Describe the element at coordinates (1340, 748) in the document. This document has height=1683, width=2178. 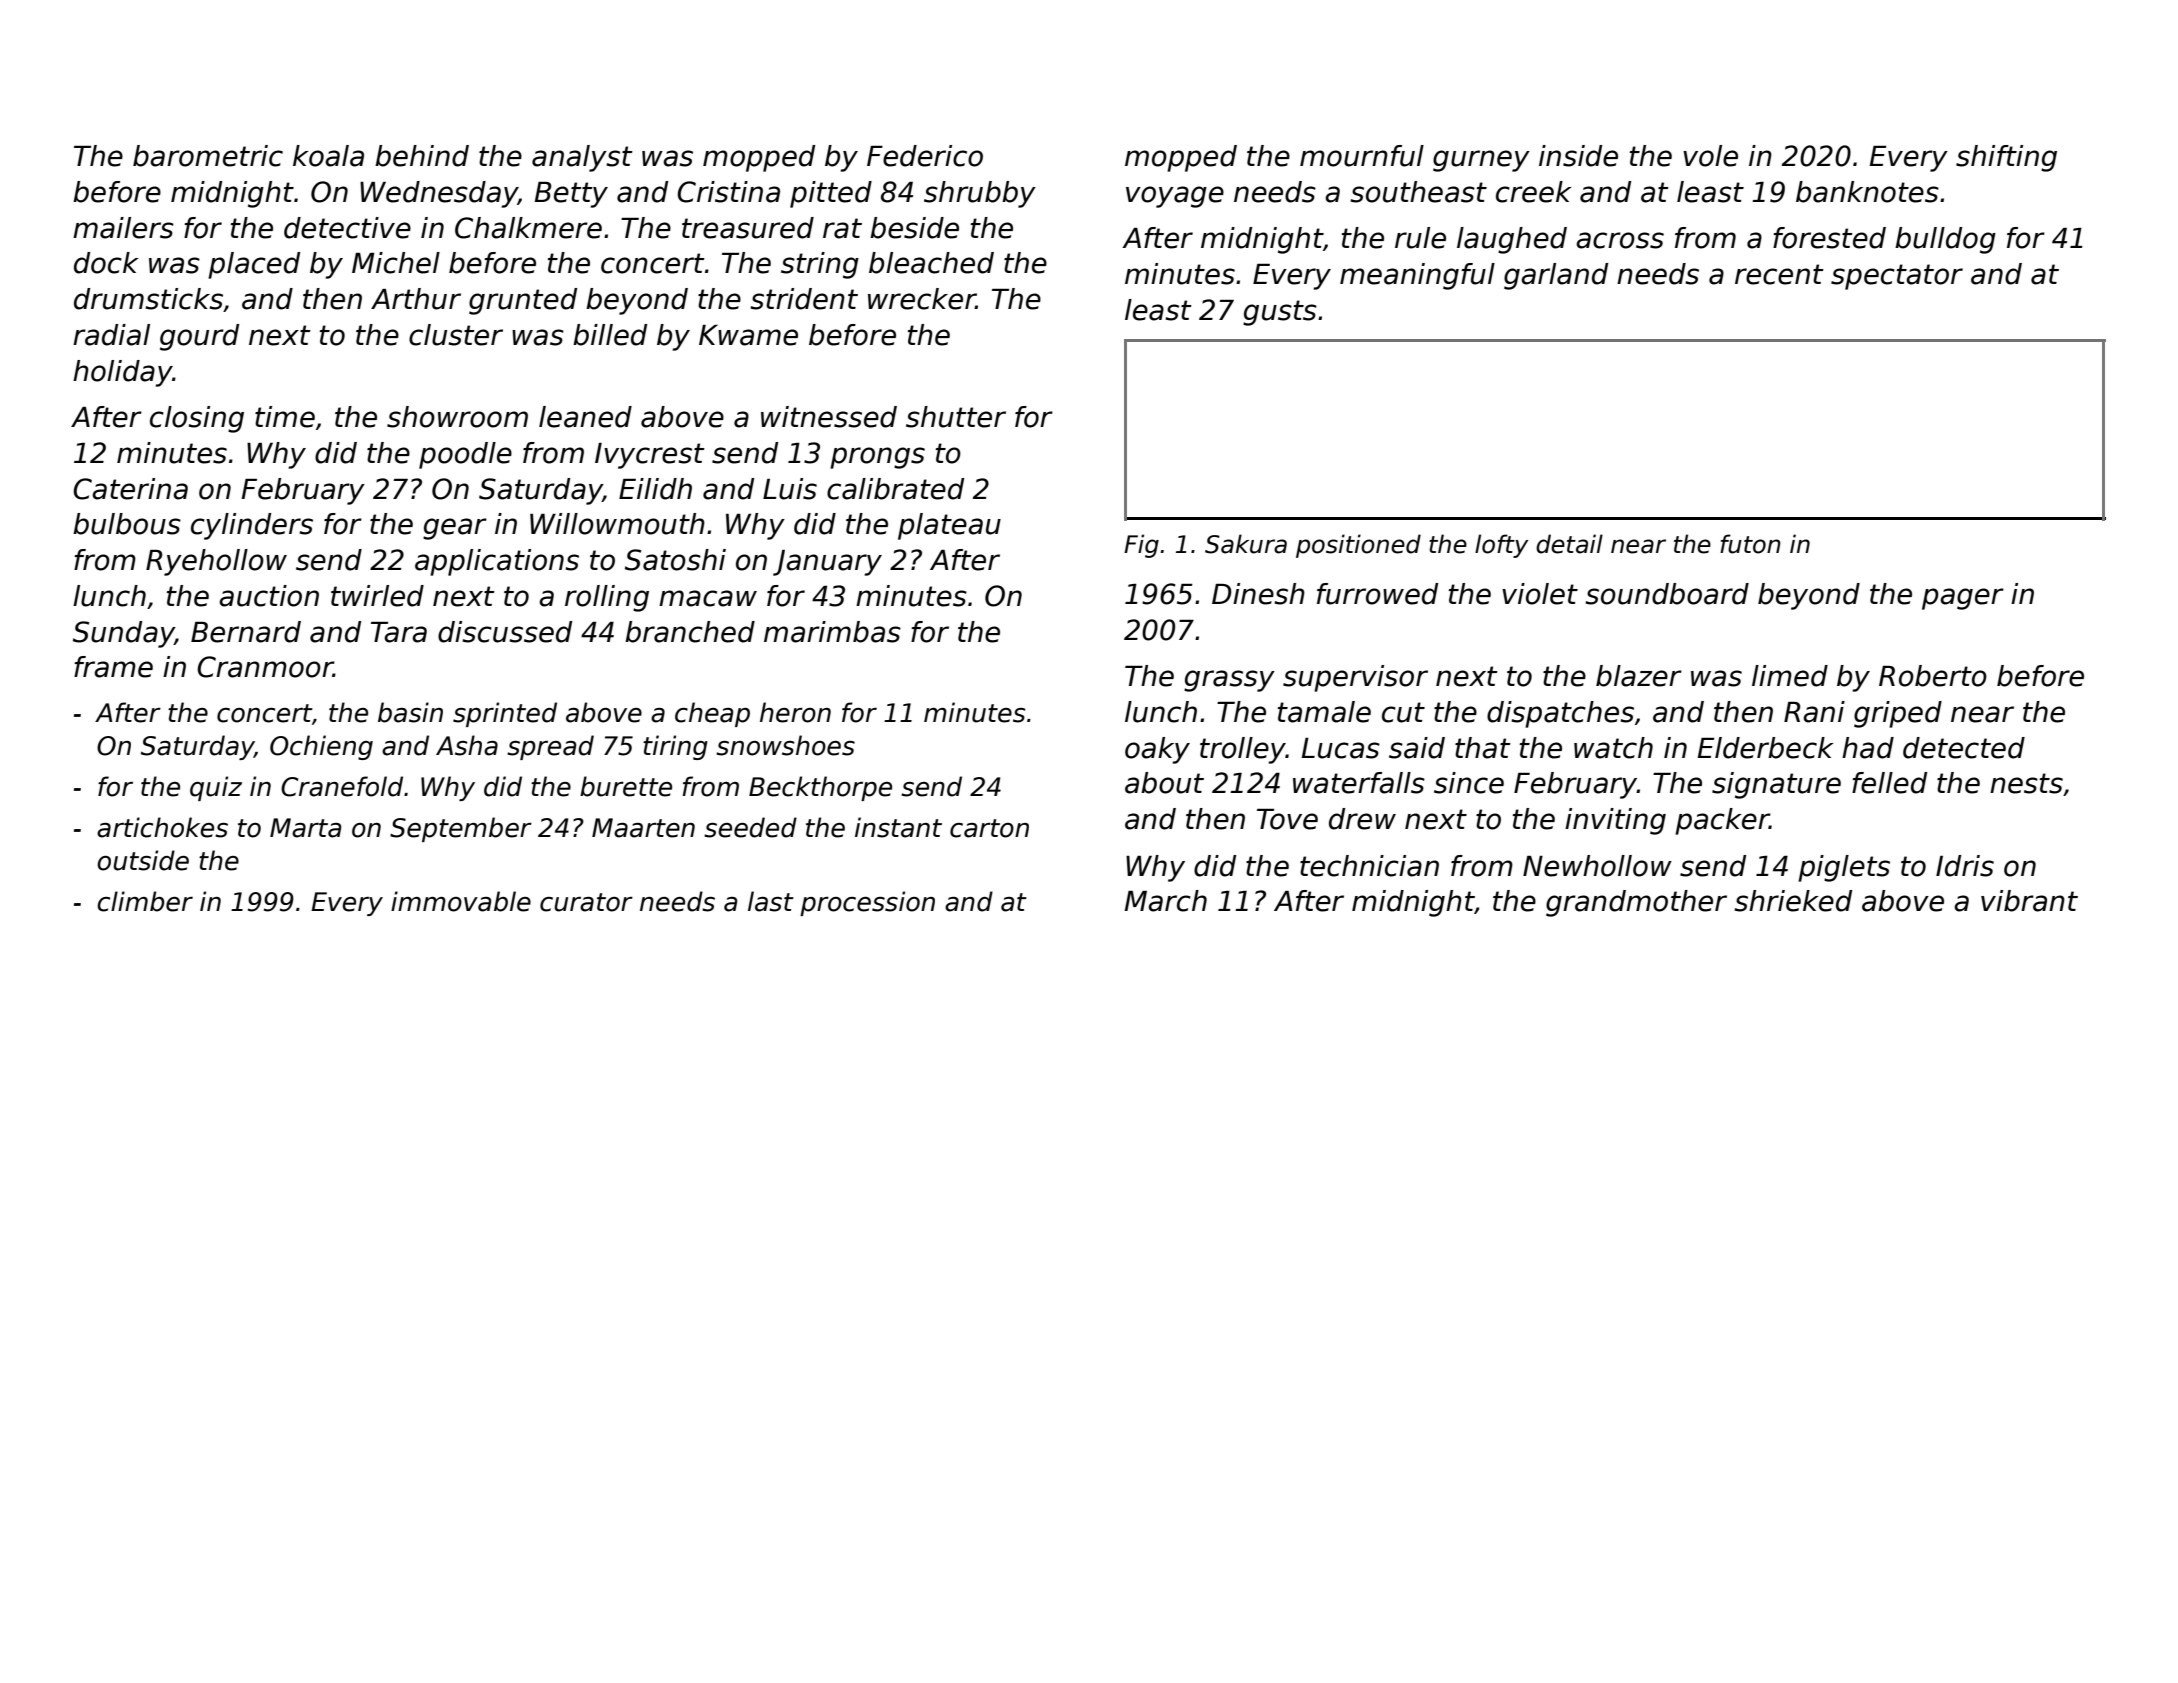
I see `Lucas` at that location.
